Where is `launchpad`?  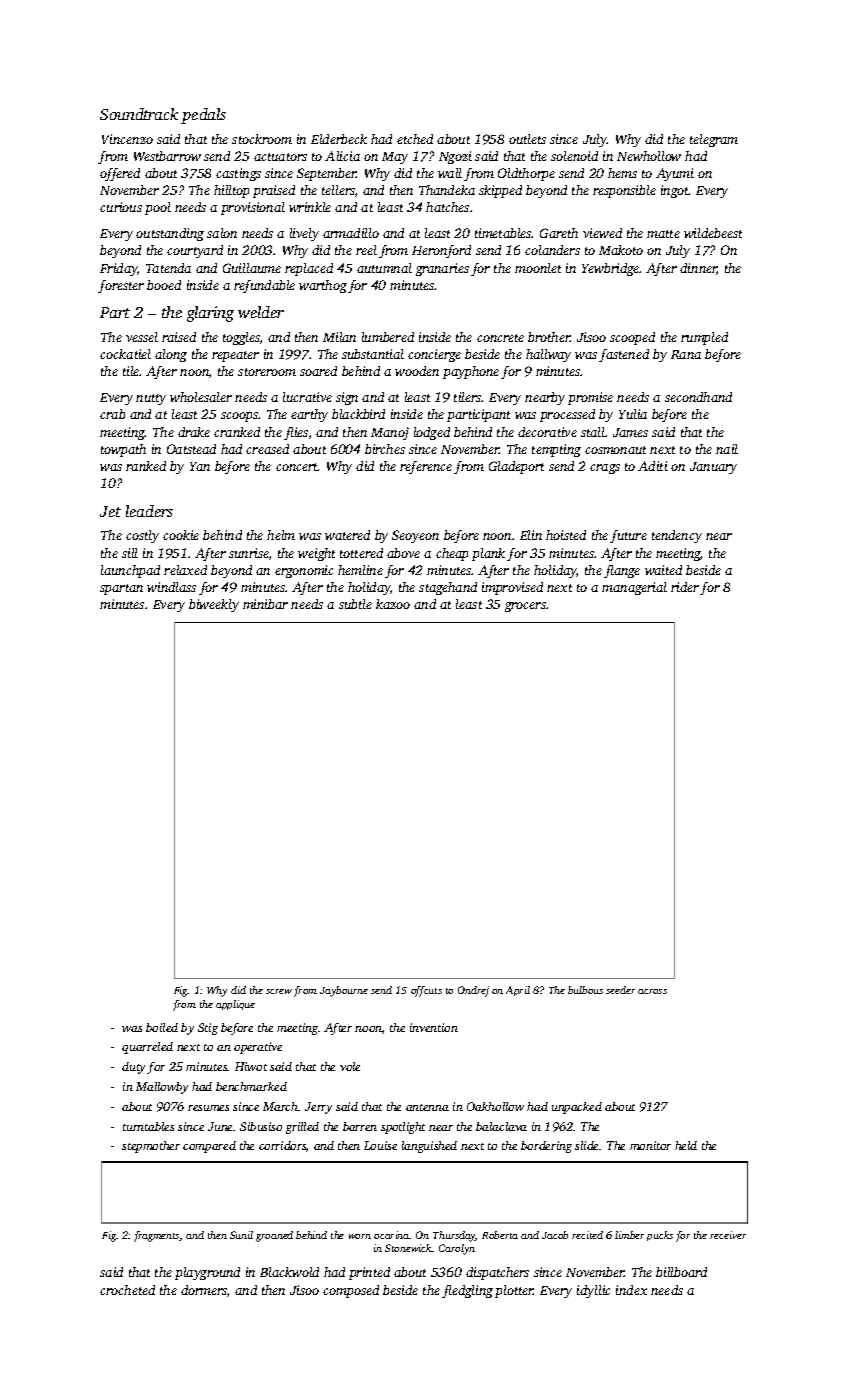
launchpad is located at coordinates (130, 571).
